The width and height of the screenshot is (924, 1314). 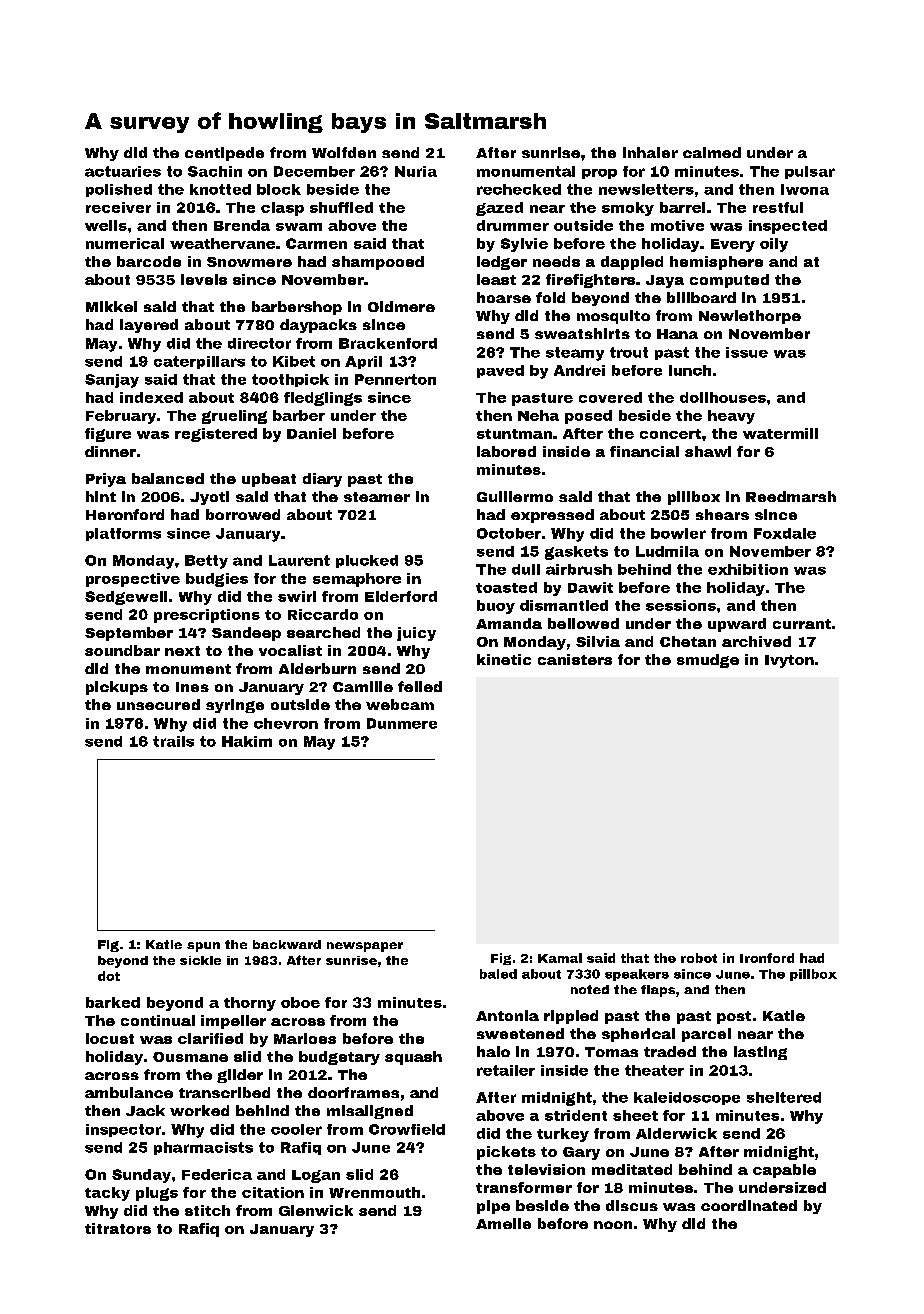 What do you see at coordinates (217, 1174) in the screenshot?
I see `Federica` at bounding box center [217, 1174].
